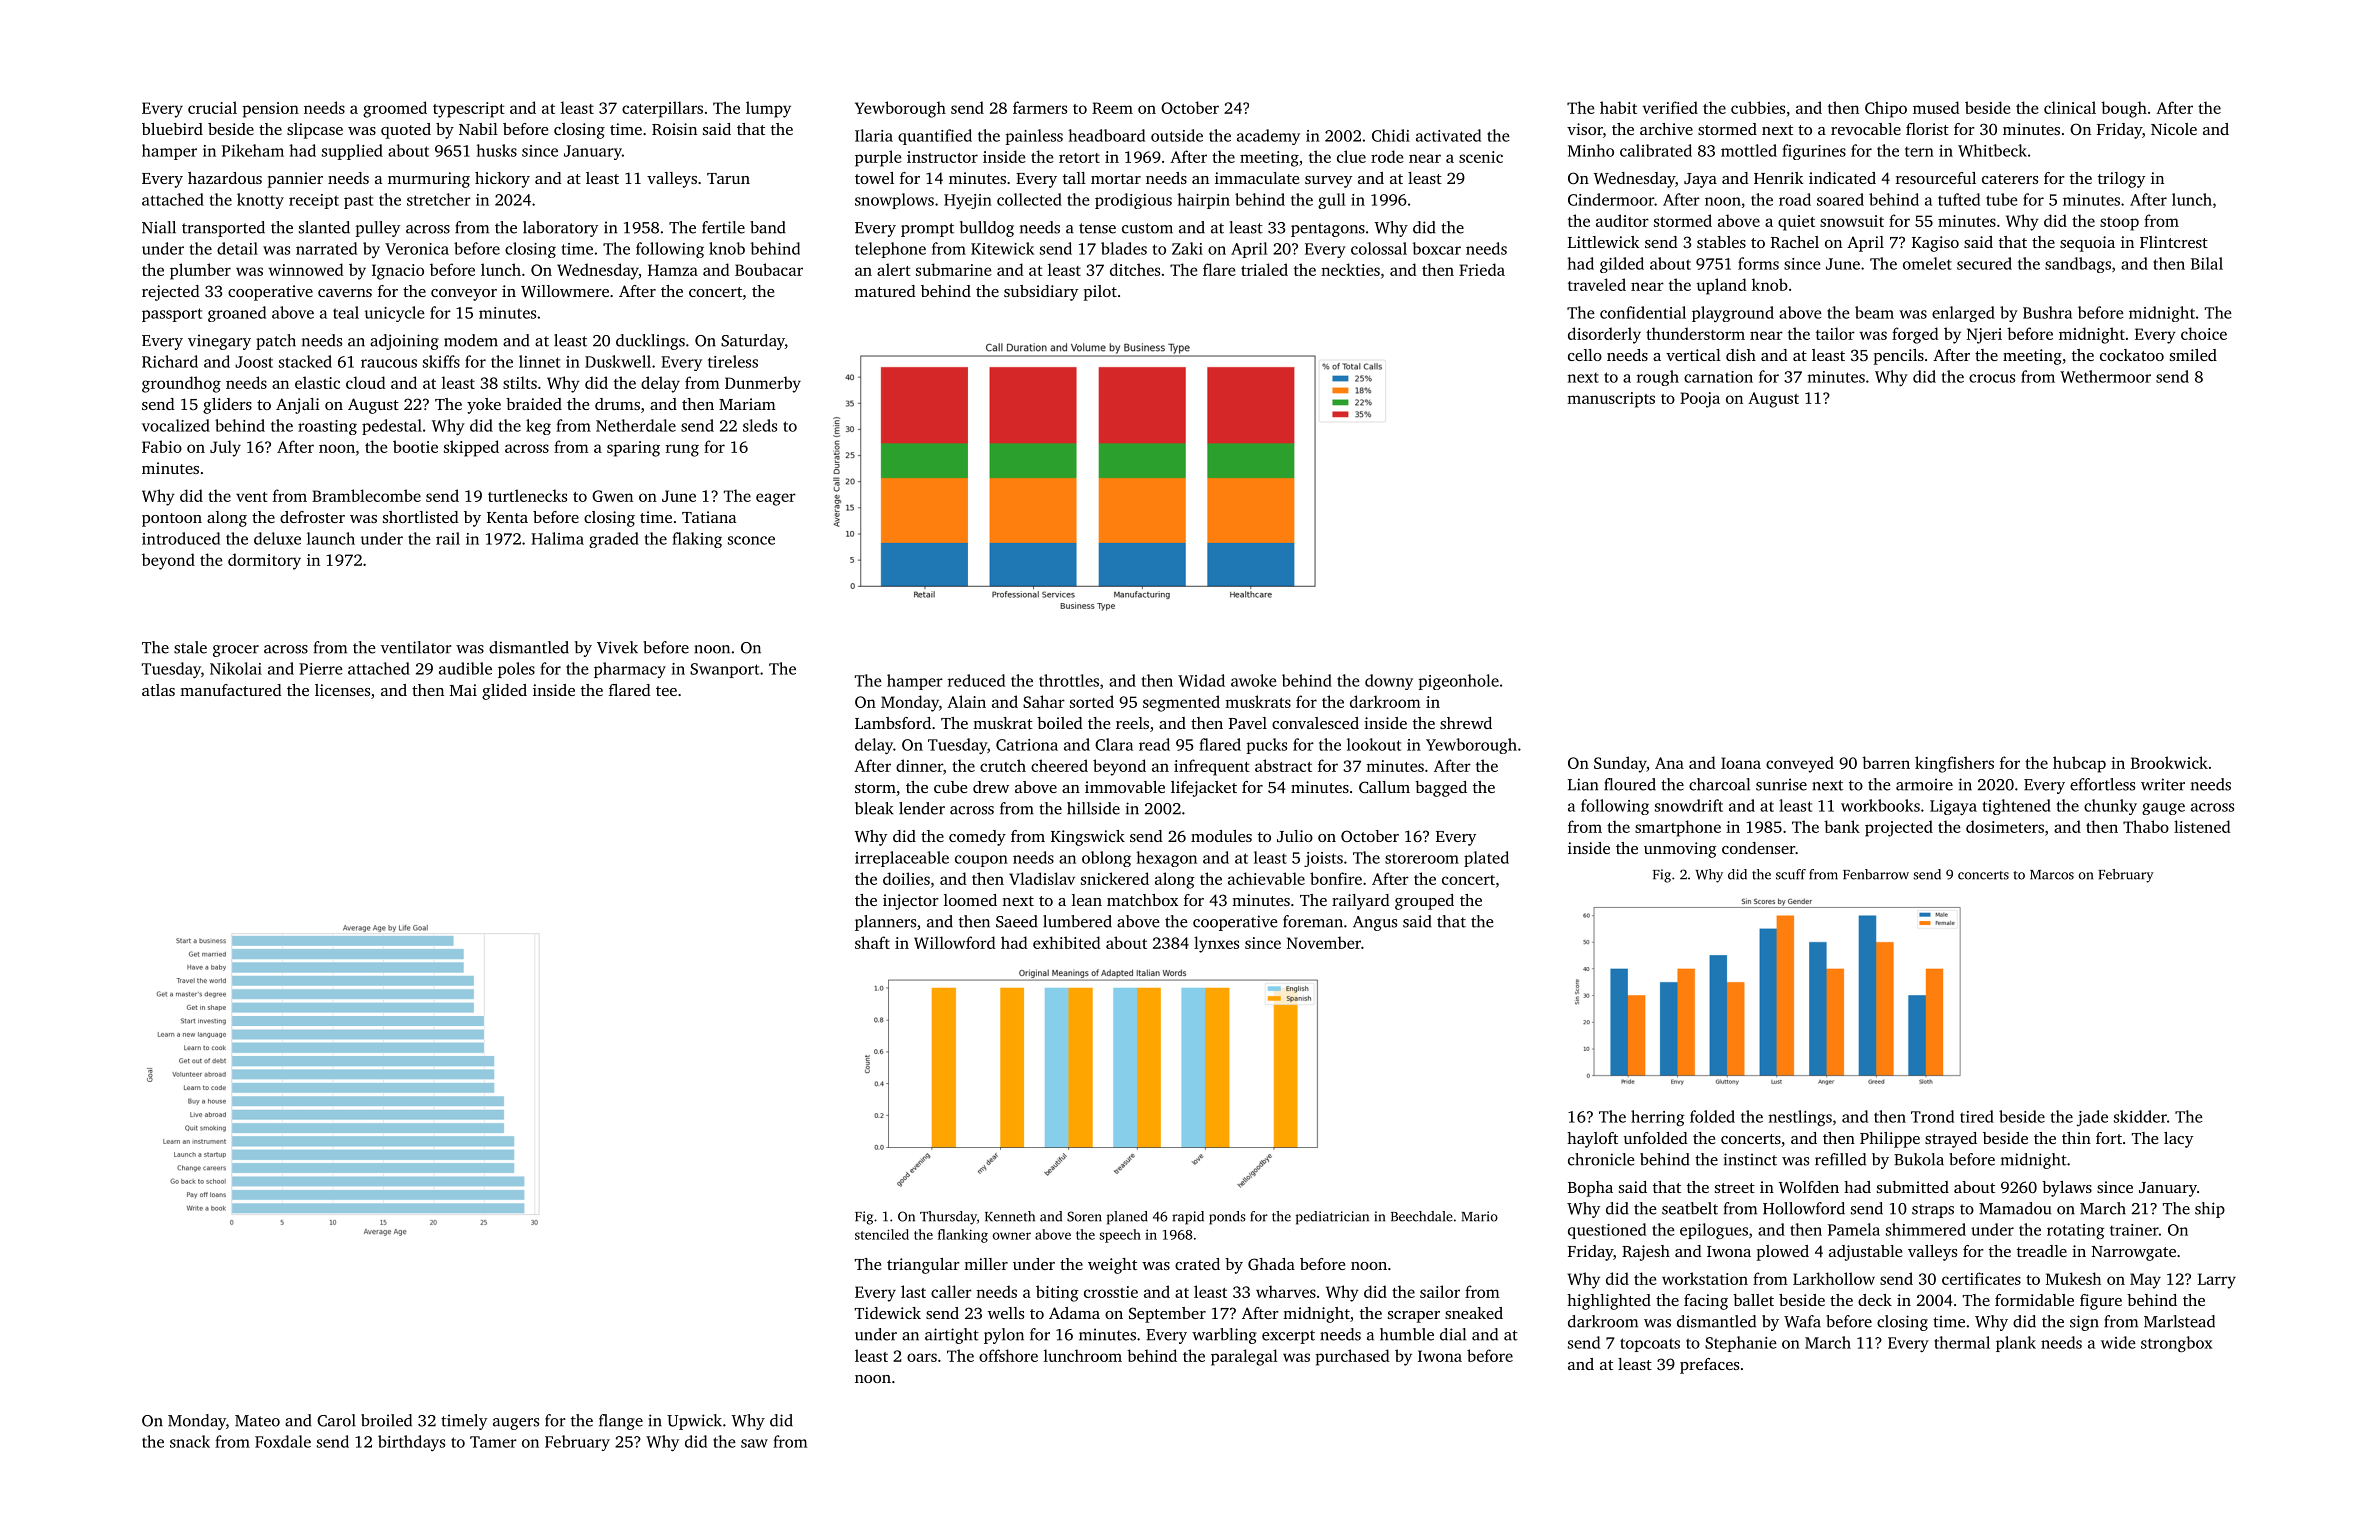 This page has height=1540, width=2380. I want to click on drums, so click(617, 404).
